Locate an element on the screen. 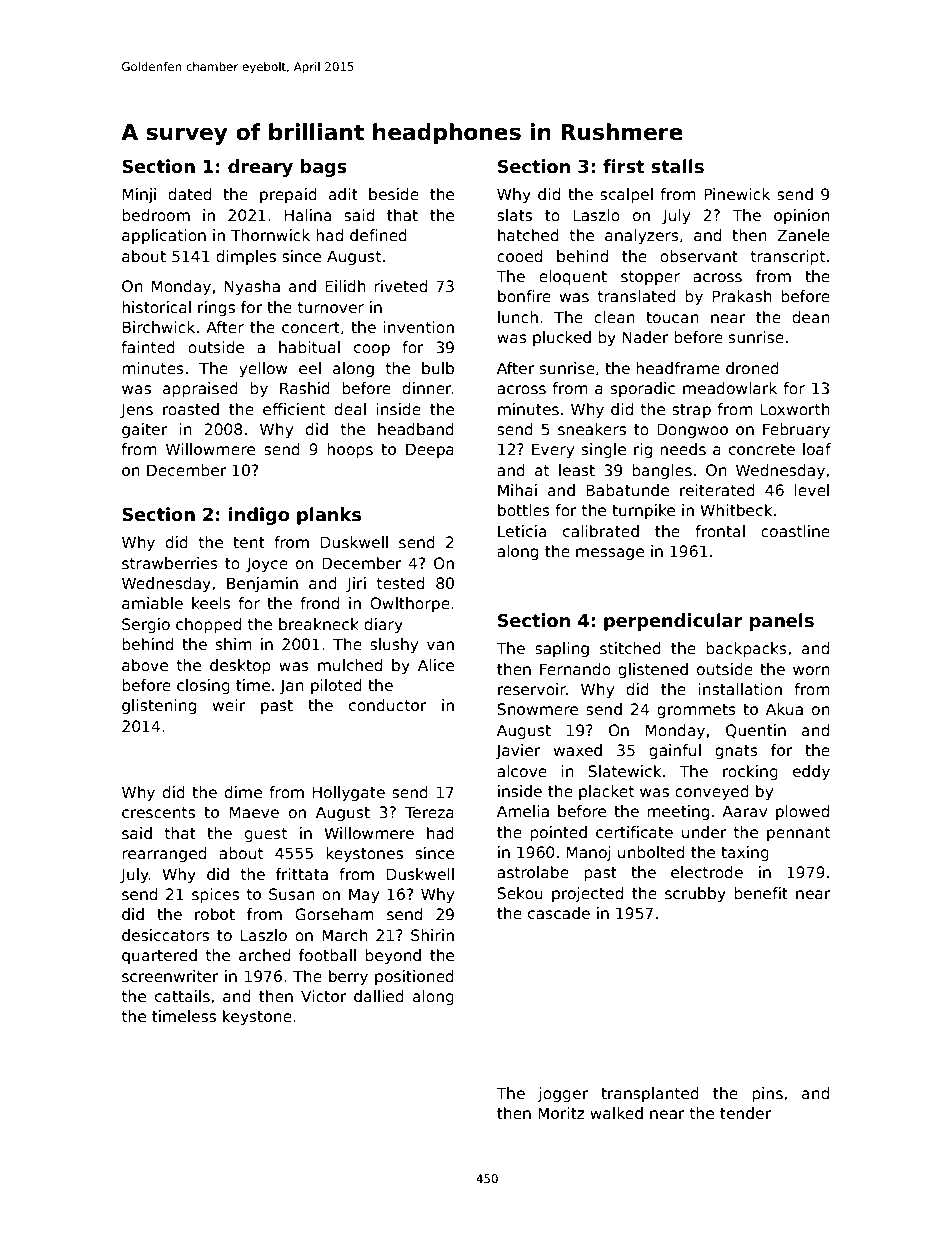 The width and height of the screenshot is (952, 1233). coop is located at coordinates (372, 350).
